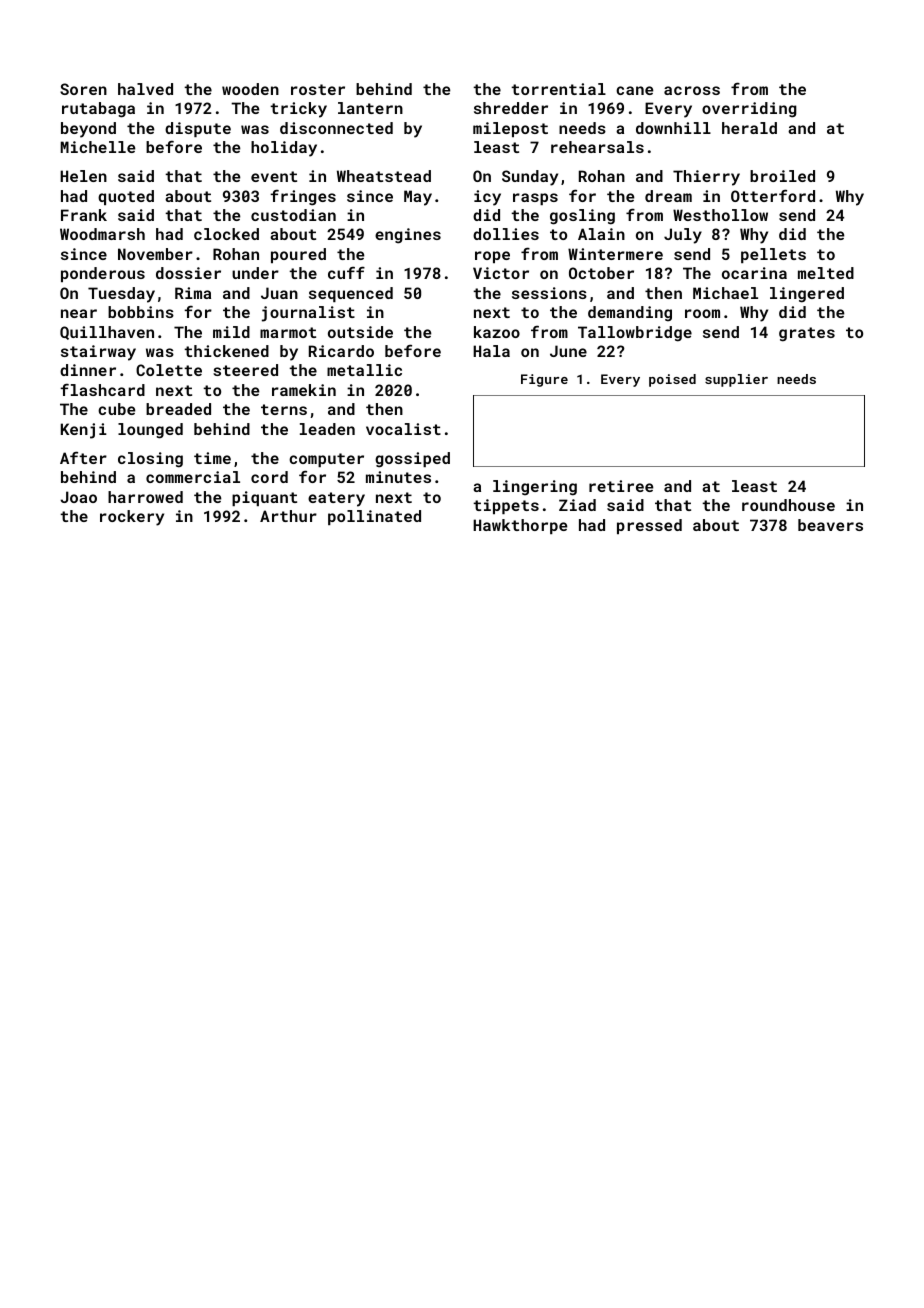  I want to click on grates, so click(807, 334).
